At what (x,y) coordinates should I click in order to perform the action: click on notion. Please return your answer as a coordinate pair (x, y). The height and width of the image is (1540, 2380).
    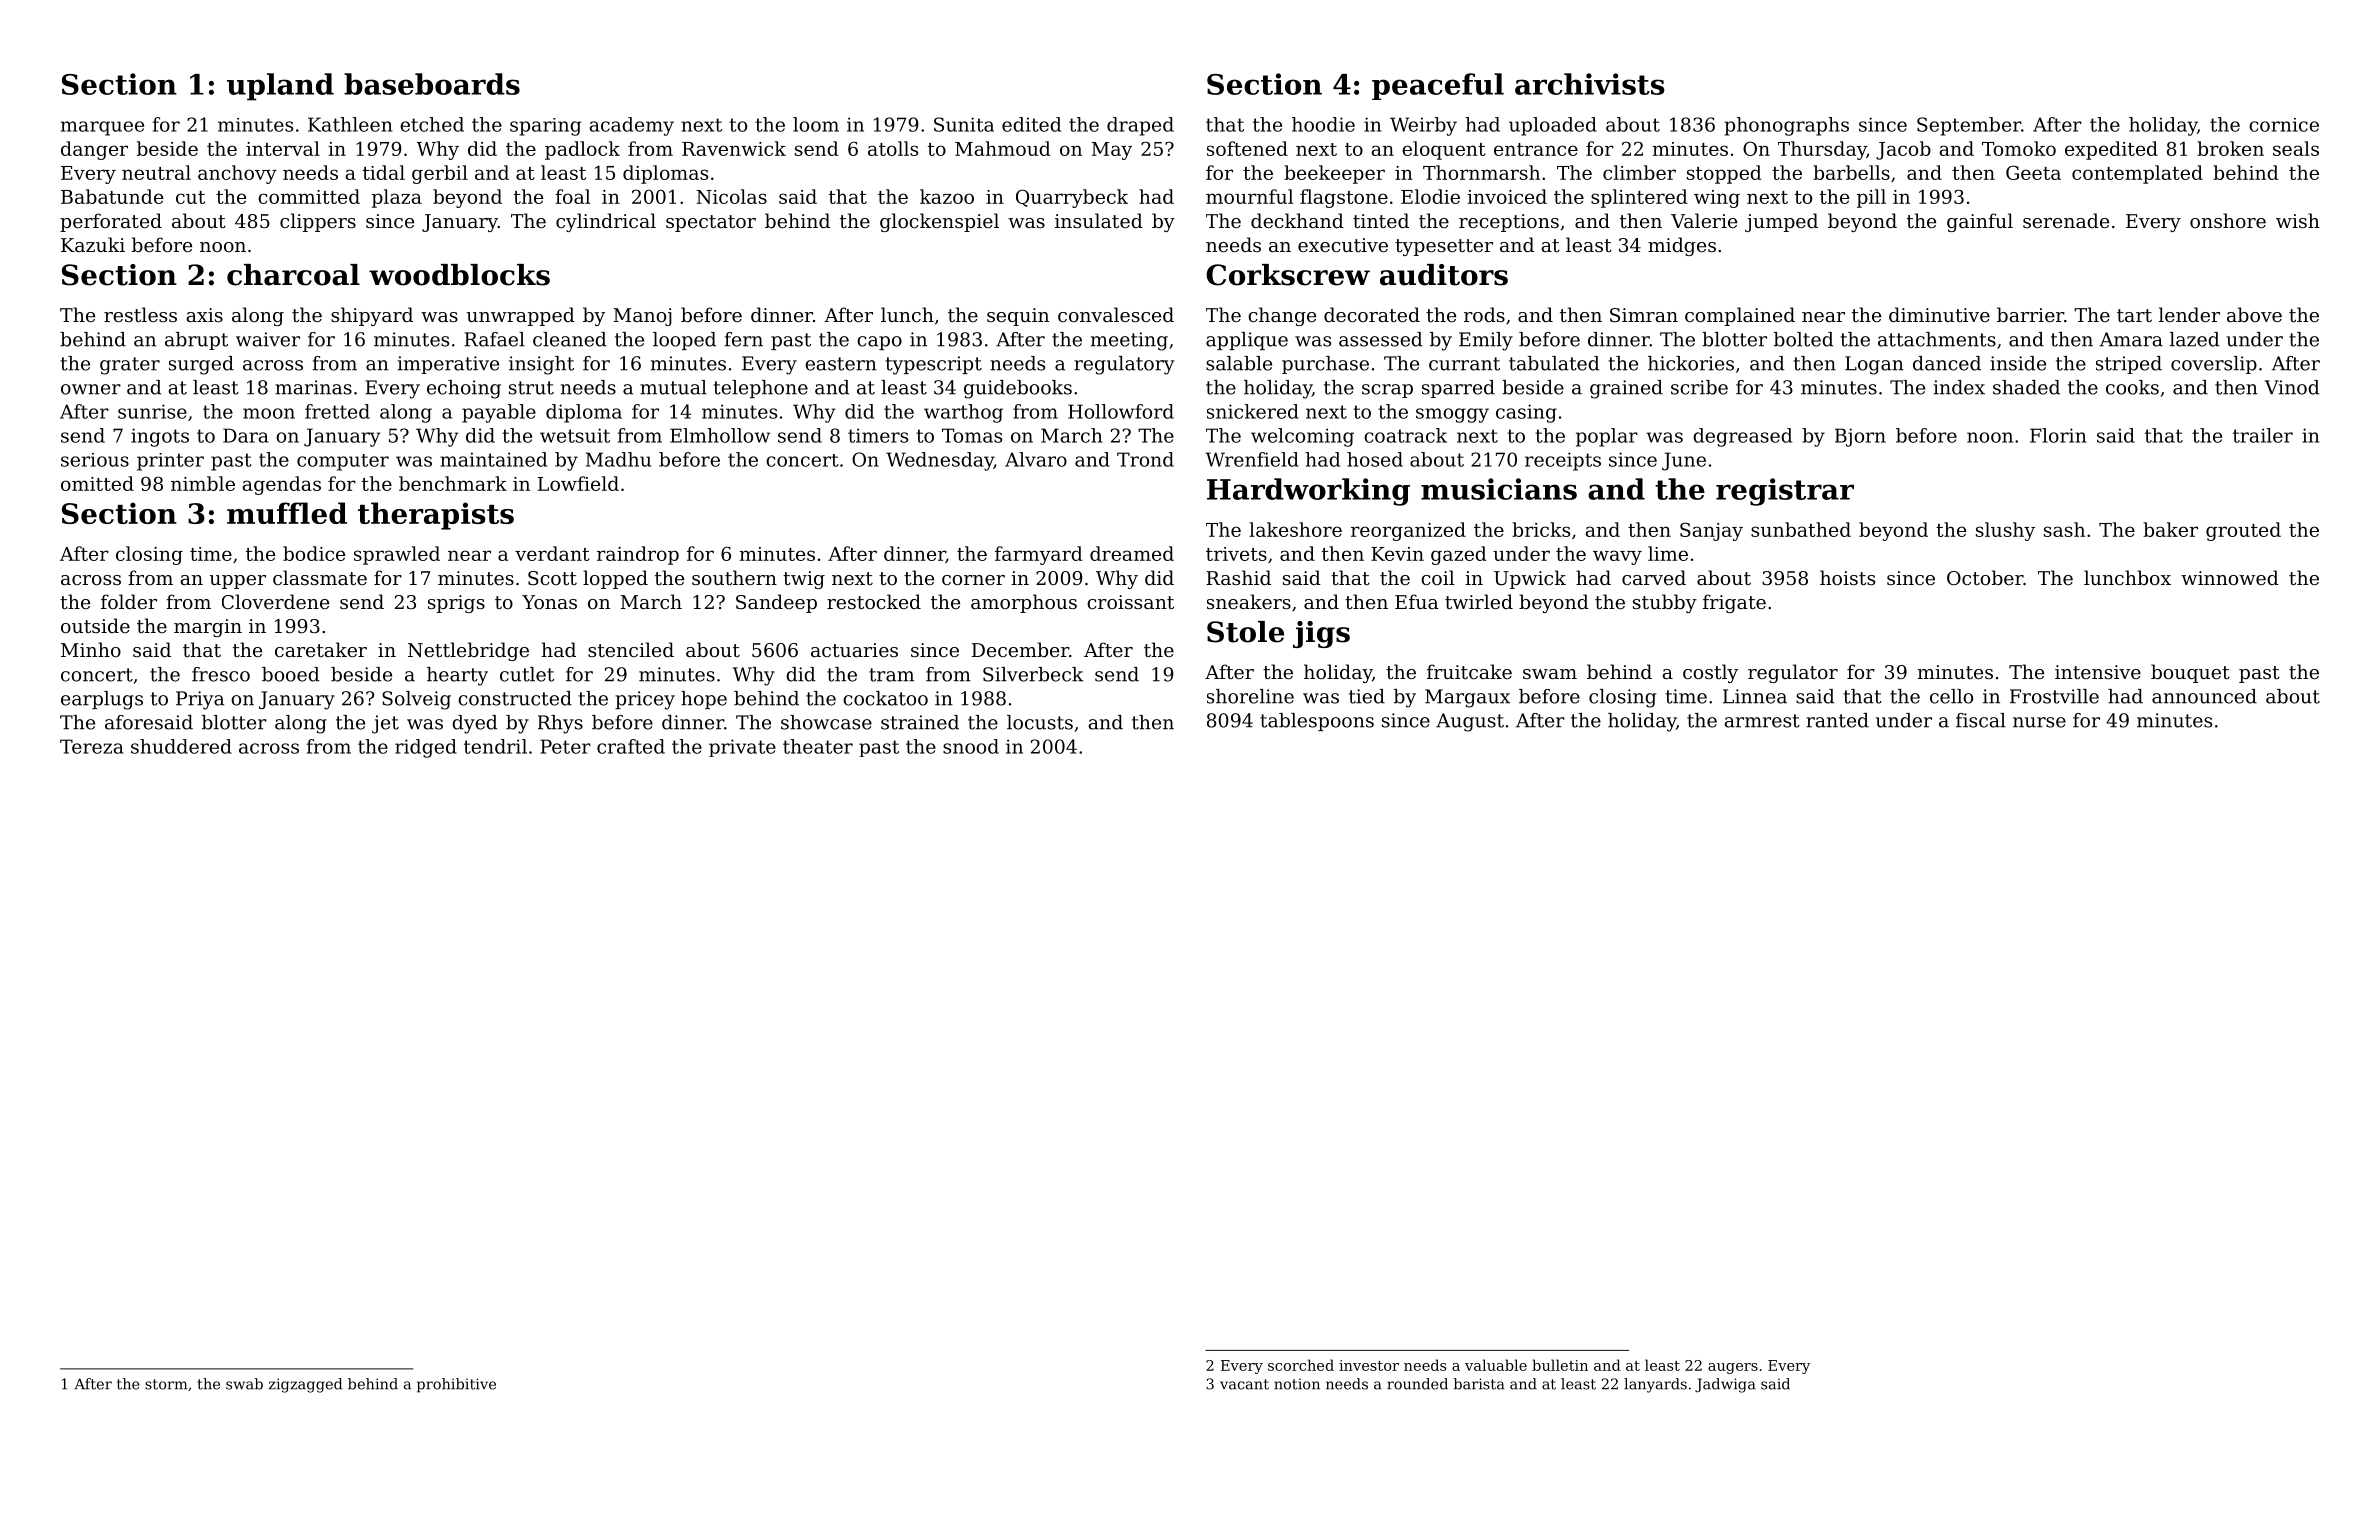
    Looking at the image, I should click on (1297, 1384).
